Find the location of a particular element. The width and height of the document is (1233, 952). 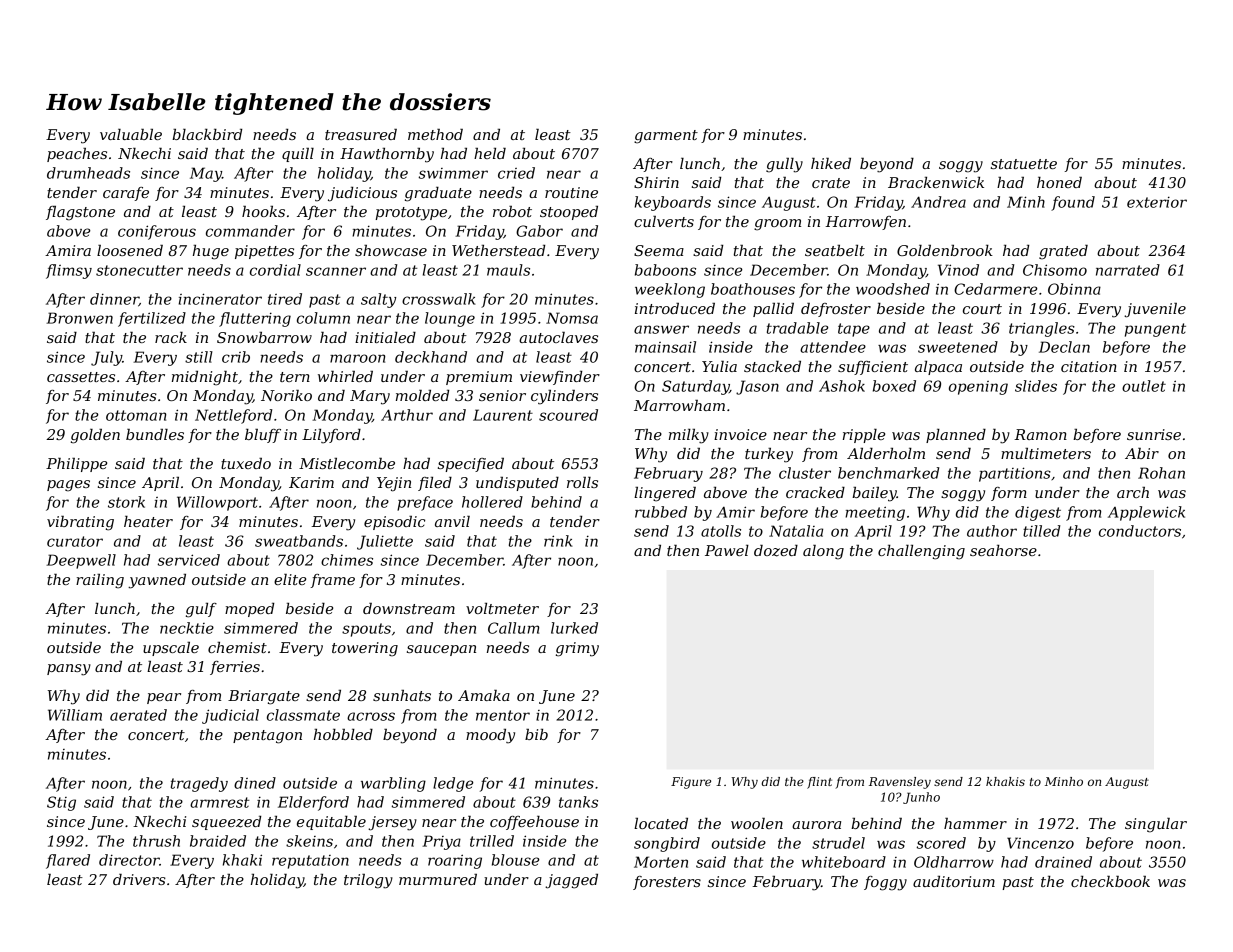

woodshed is located at coordinates (893, 289).
